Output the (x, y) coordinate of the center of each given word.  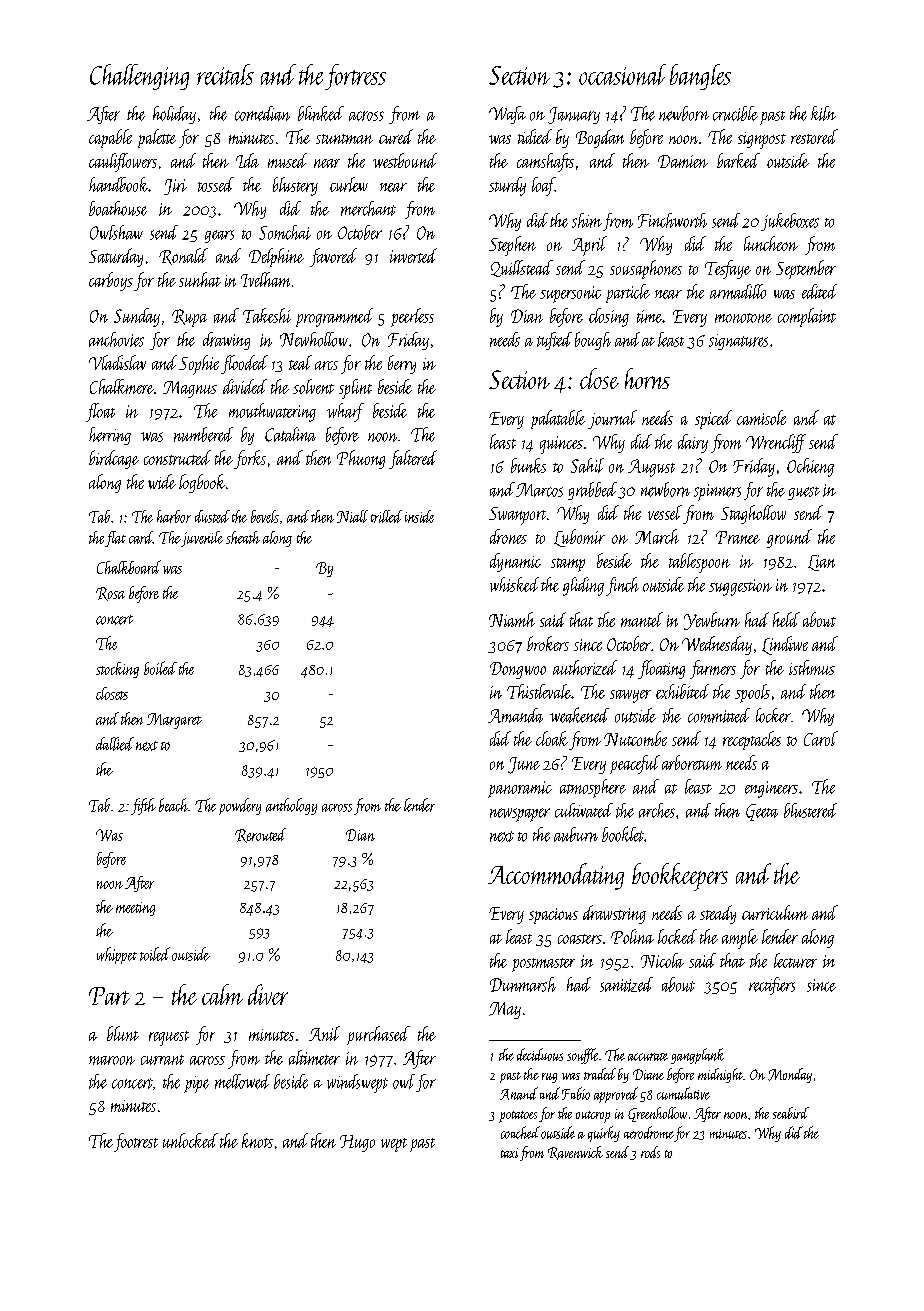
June (524, 765)
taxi (509, 1153)
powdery (240, 806)
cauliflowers (123, 162)
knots (257, 1140)
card (141, 537)
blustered (810, 810)
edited (819, 291)
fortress (355, 77)
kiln (823, 113)
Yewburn (712, 621)
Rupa (189, 318)
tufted (554, 341)
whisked (514, 584)
